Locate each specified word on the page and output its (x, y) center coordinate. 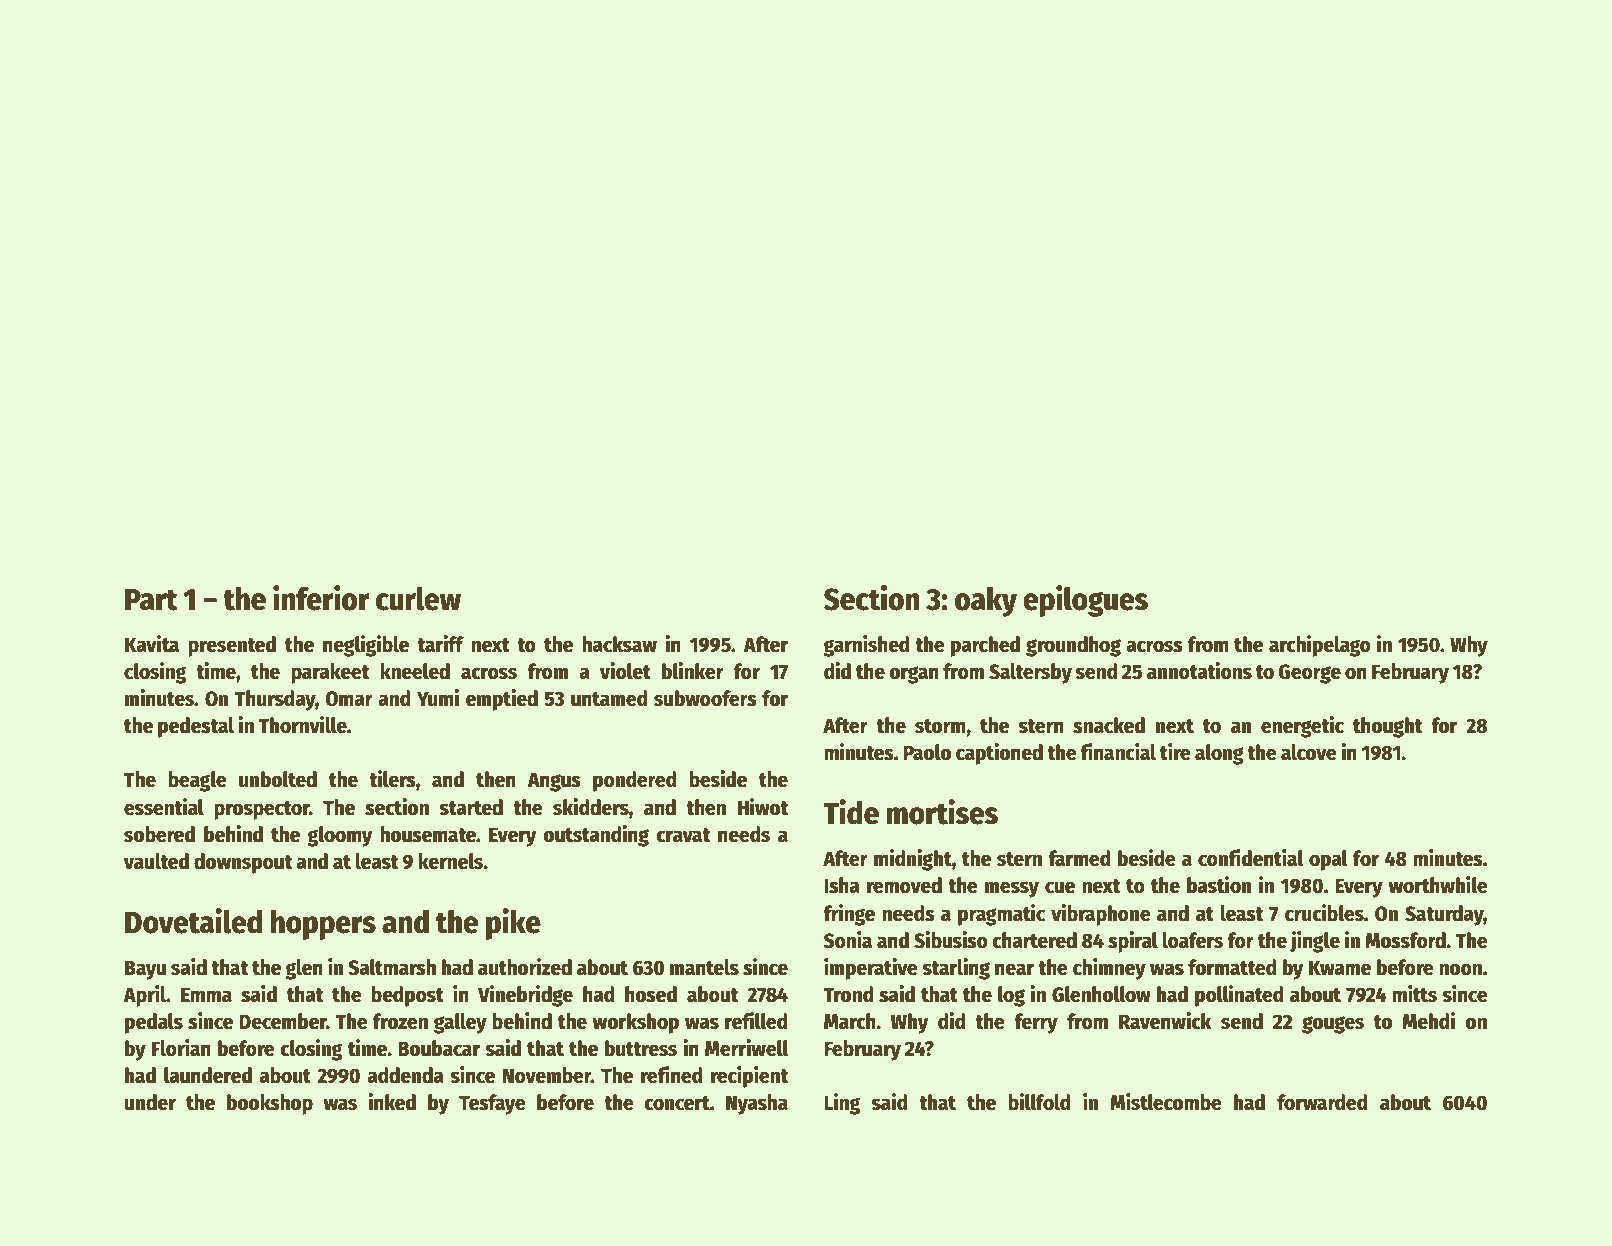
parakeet (330, 673)
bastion (1219, 885)
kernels (450, 861)
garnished (866, 646)
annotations (1199, 671)
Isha (842, 885)
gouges (1333, 1025)
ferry (1036, 1023)
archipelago (1320, 646)
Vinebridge (525, 996)
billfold (1039, 1102)
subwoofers (705, 698)
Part (151, 600)
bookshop (270, 1104)
